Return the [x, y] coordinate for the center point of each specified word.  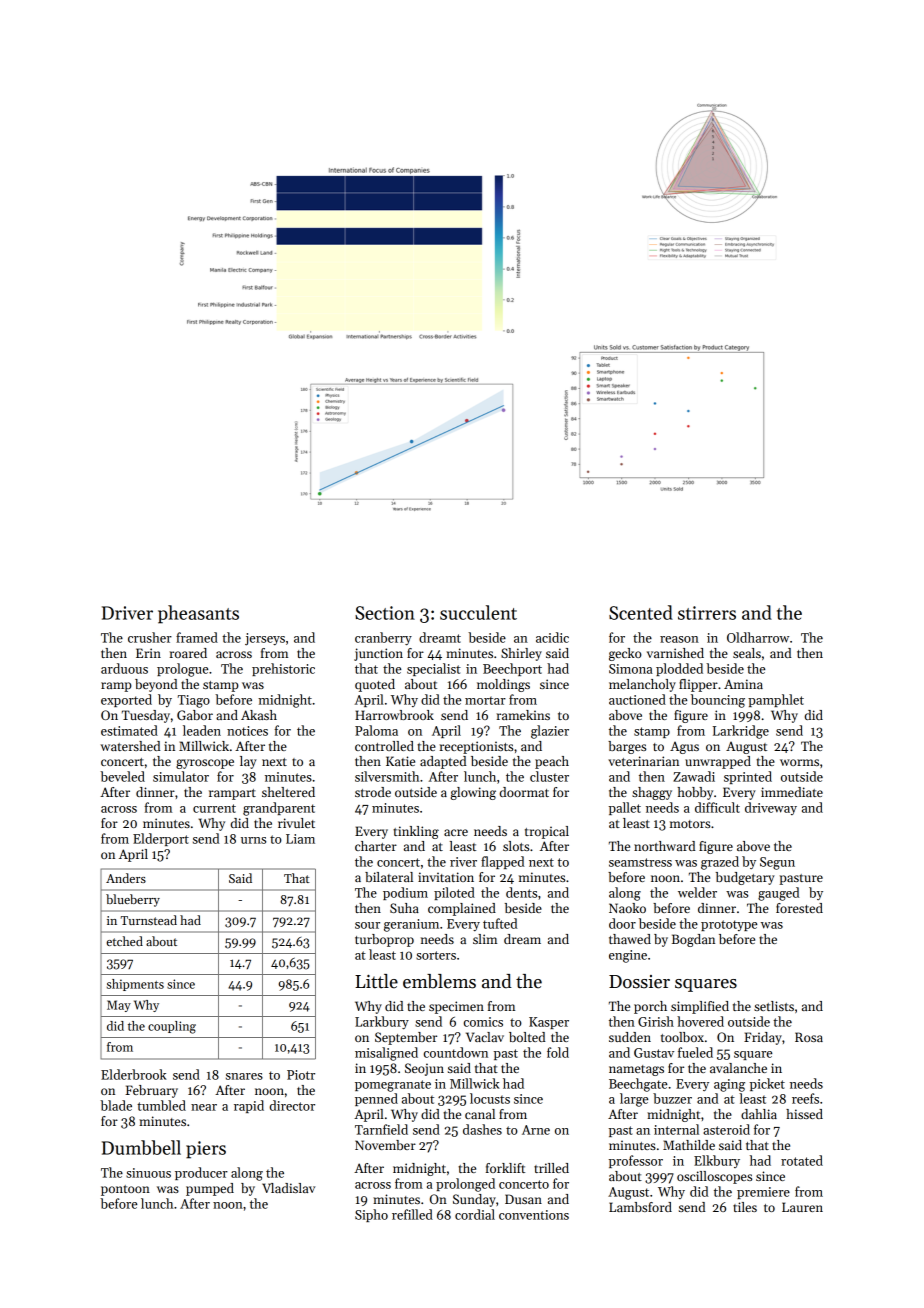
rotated [802, 1160]
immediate [792, 792]
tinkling [416, 832]
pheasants [198, 614]
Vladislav [288, 1188]
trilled [551, 1168]
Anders [126, 878]
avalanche [738, 1068]
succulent [478, 612]
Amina [743, 684]
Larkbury [382, 1022]
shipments [135, 985]
